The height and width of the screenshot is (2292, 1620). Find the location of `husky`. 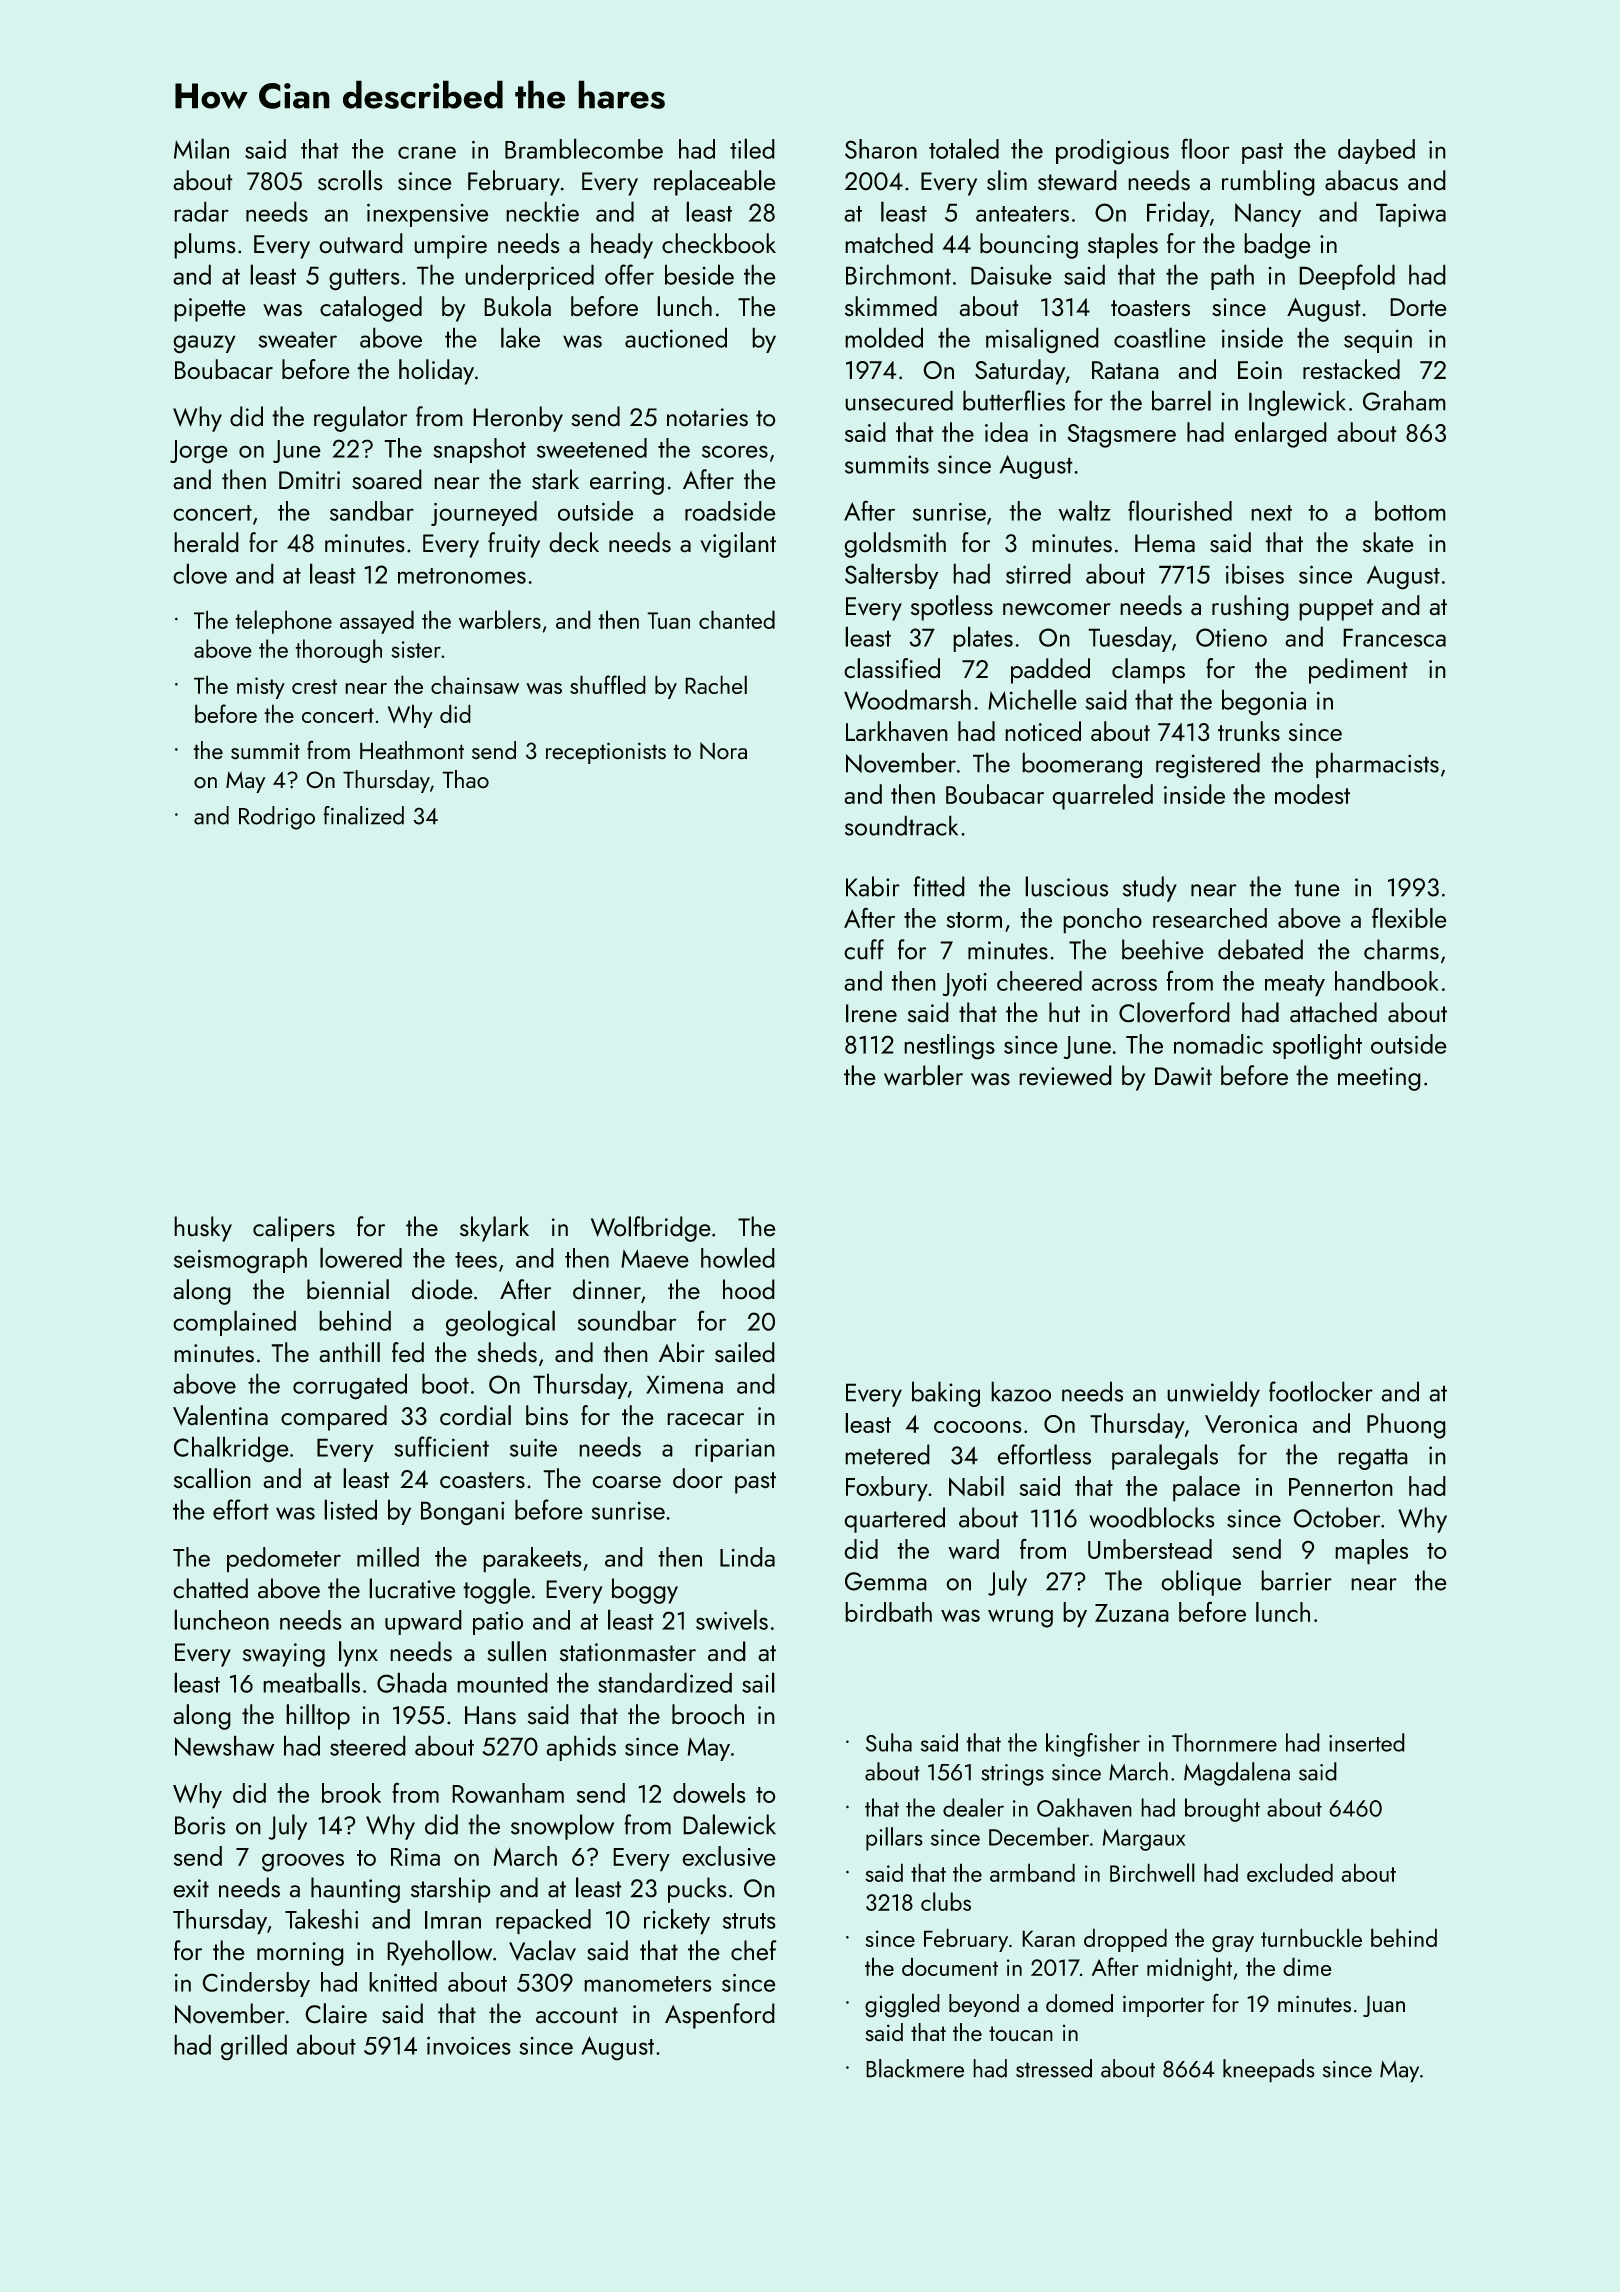

husky is located at coordinates (203, 1229).
